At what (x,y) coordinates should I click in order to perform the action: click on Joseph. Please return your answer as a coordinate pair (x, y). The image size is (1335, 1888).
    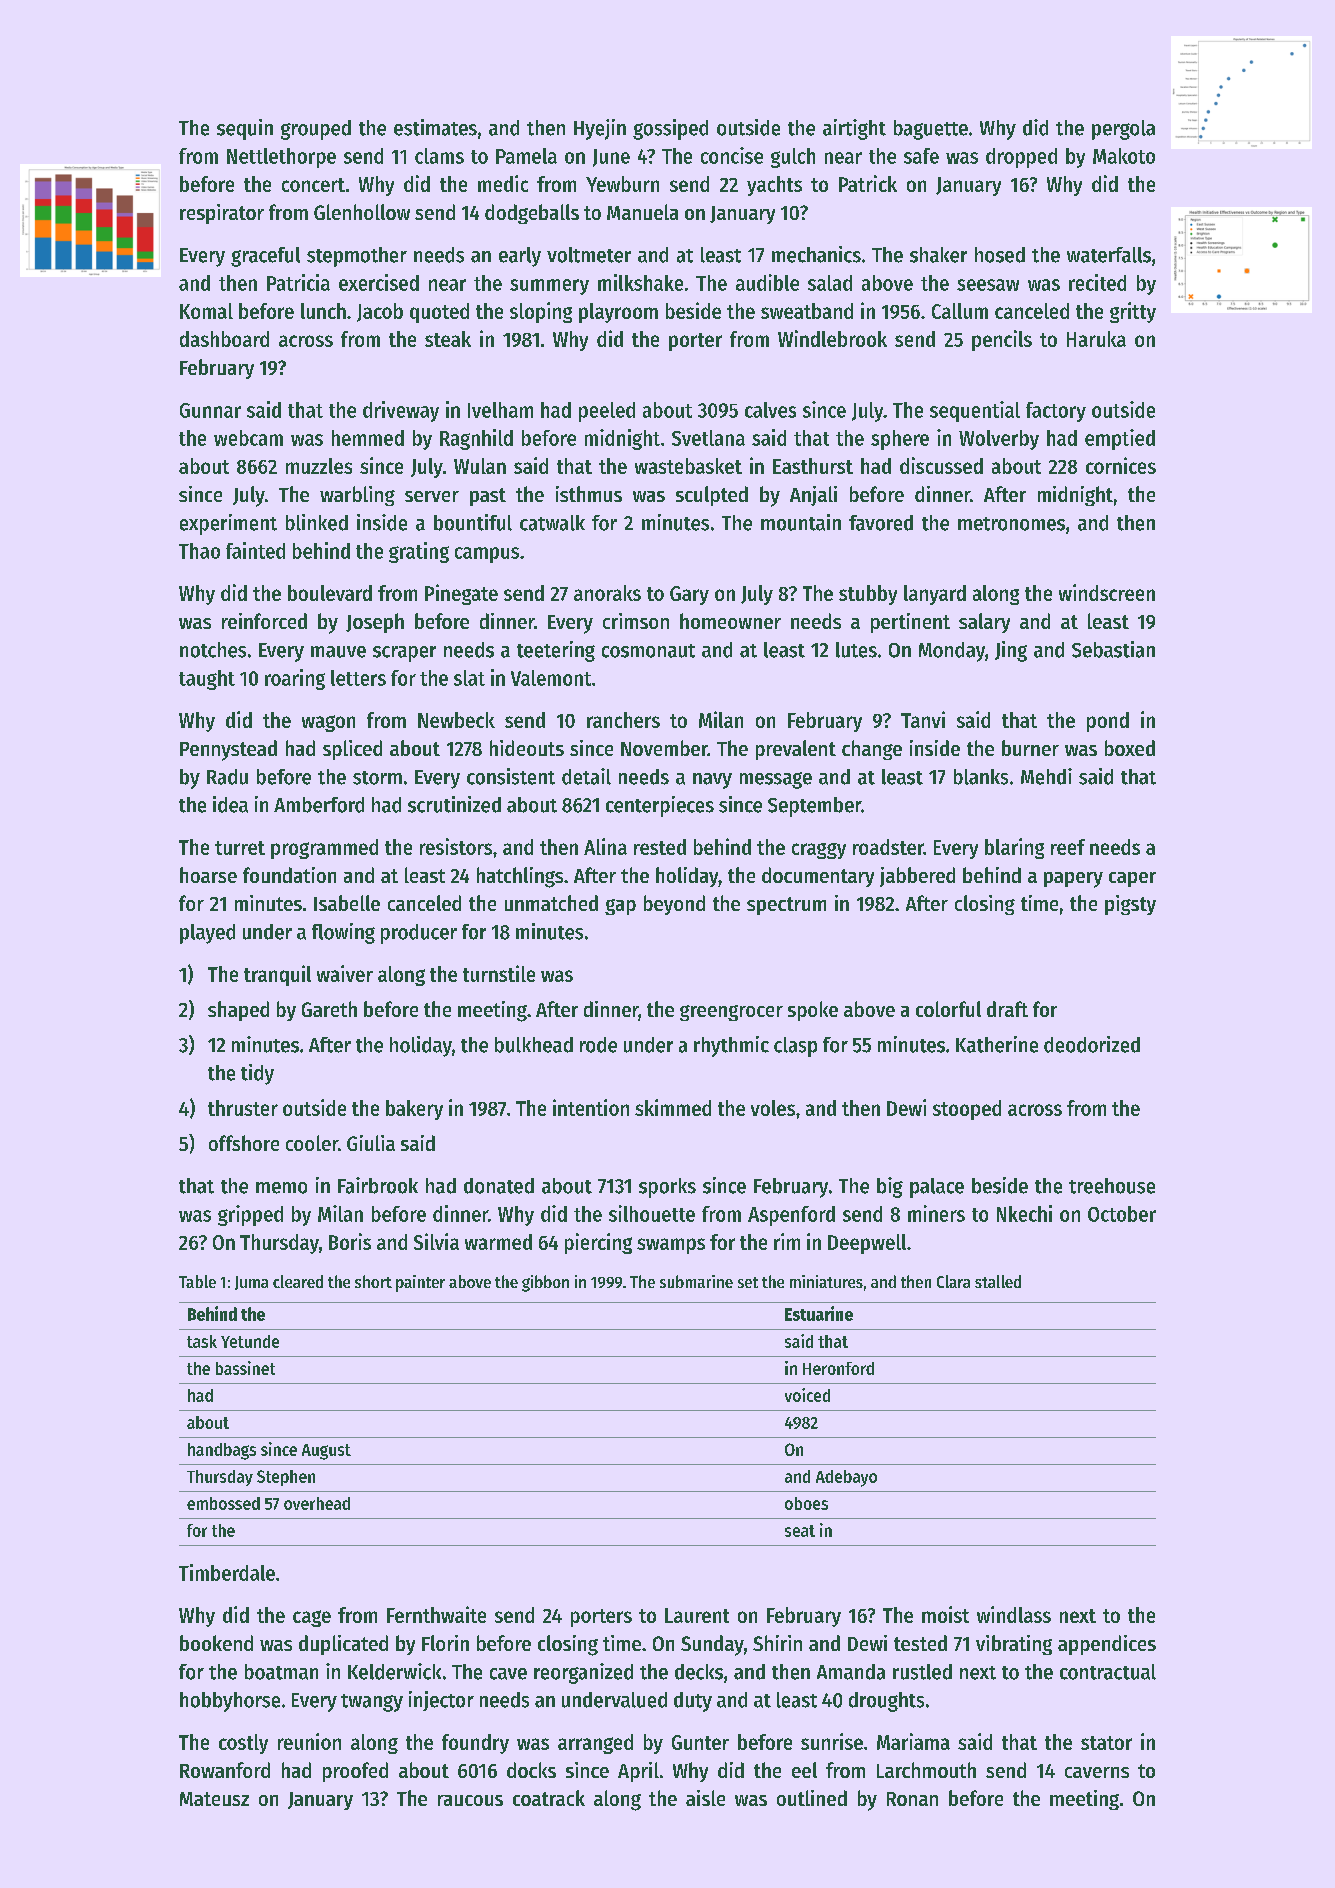
    Looking at the image, I should click on (375, 623).
